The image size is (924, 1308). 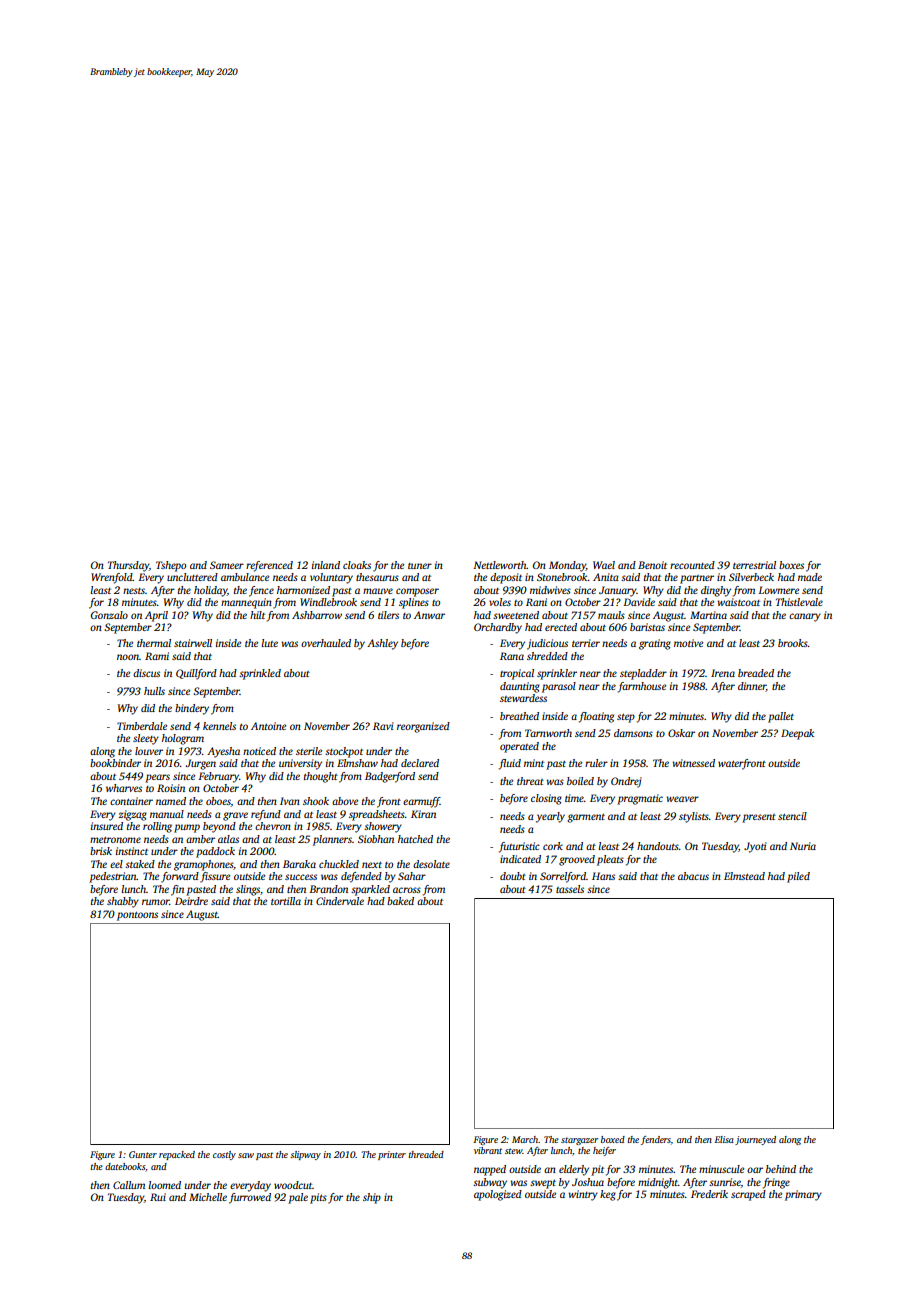 I want to click on Sameer, so click(x=227, y=565).
